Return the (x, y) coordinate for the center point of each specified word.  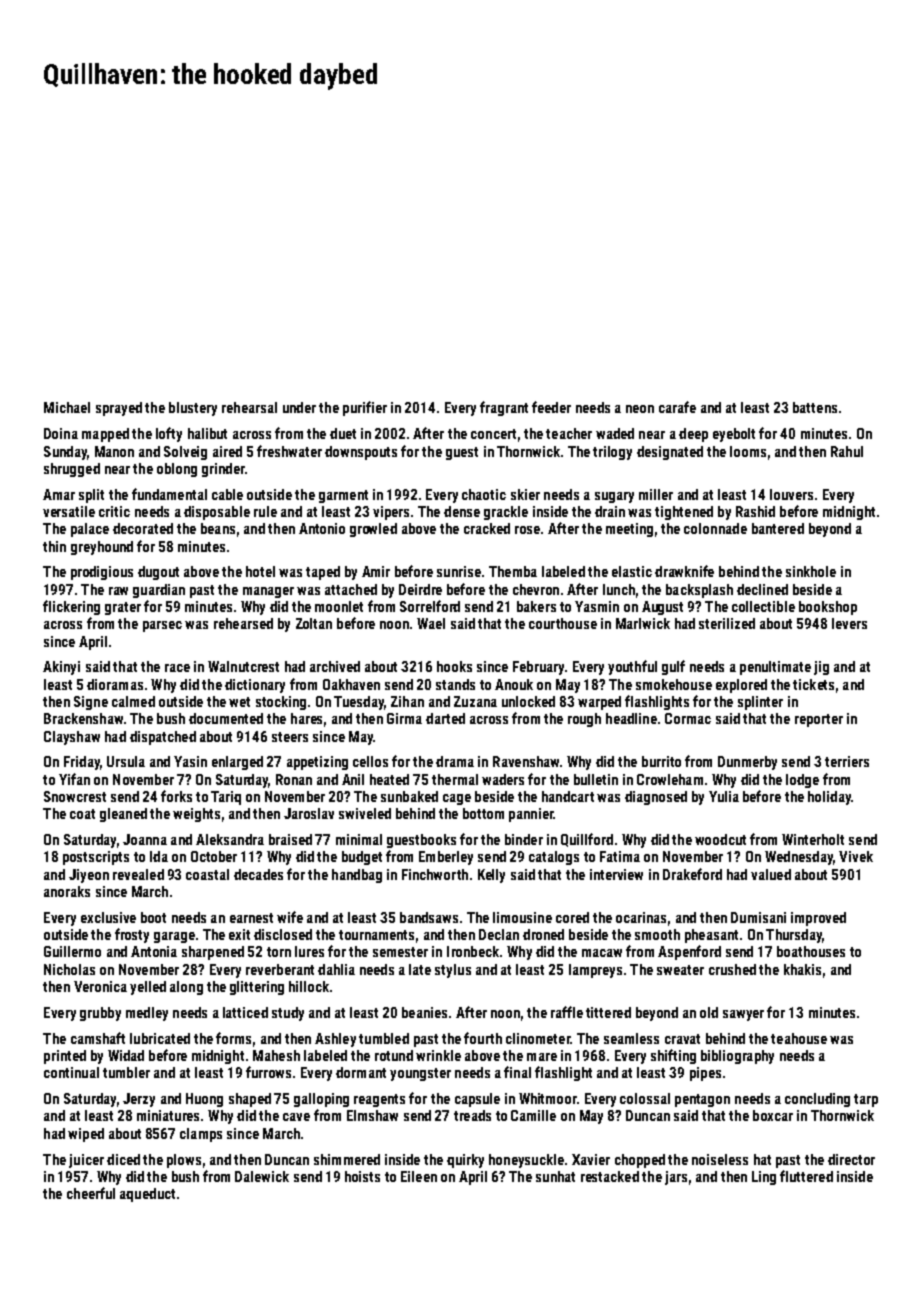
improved (818, 919)
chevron (536, 589)
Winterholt (813, 839)
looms (748, 451)
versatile (69, 511)
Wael (431, 623)
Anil (353, 779)
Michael (67, 407)
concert (493, 434)
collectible (763, 606)
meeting (629, 530)
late (420, 969)
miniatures (168, 1115)
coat (82, 814)
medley (147, 1014)
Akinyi (61, 668)
